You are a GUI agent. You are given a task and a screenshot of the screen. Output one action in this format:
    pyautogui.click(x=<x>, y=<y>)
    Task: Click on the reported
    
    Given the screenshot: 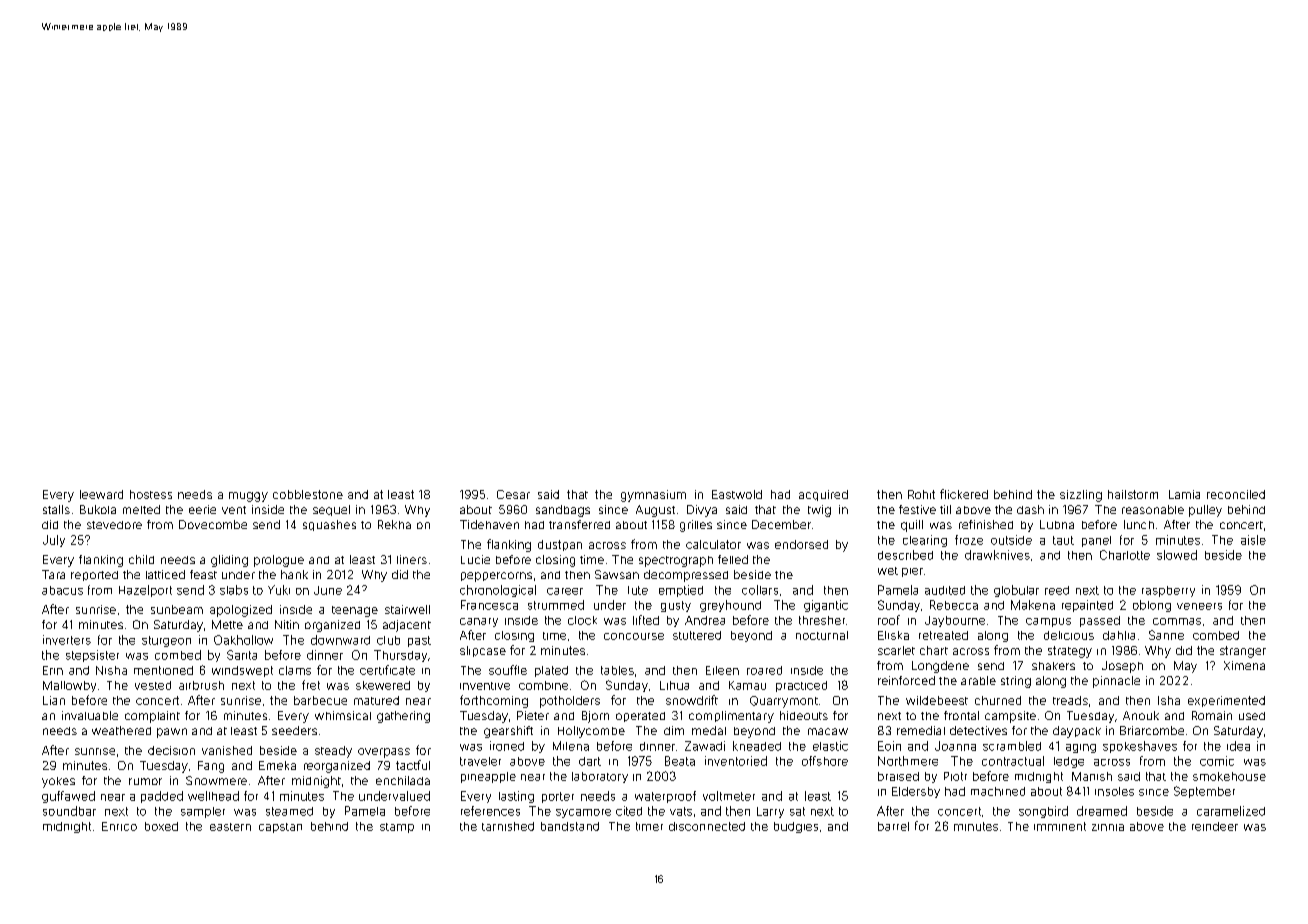 What is the action you would take?
    pyautogui.click(x=94, y=576)
